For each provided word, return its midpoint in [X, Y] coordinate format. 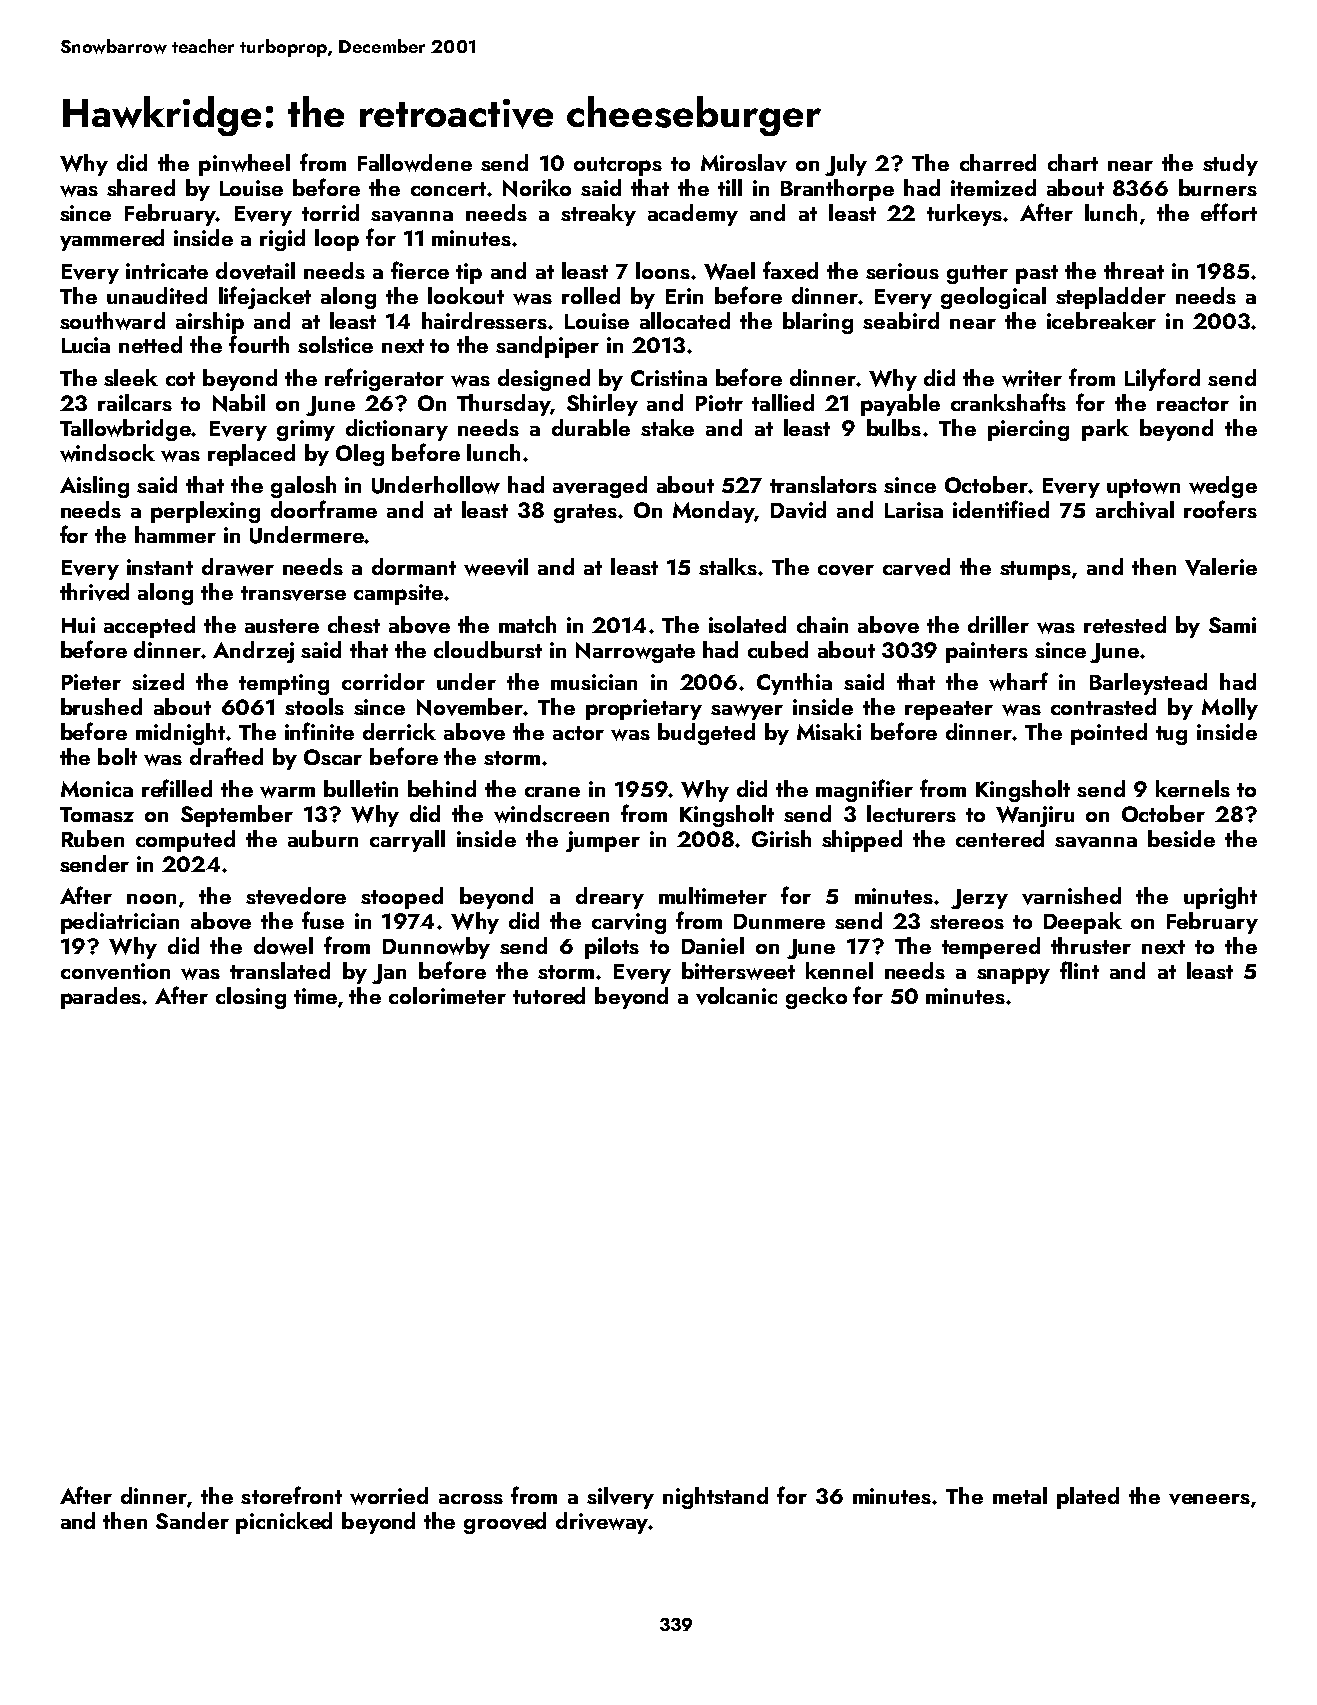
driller [998, 624]
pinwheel [244, 165]
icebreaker [1101, 320]
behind [442, 788]
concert [448, 189]
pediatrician [120, 923]
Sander [192, 1520]
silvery [620, 1498]
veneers [1209, 1499]
